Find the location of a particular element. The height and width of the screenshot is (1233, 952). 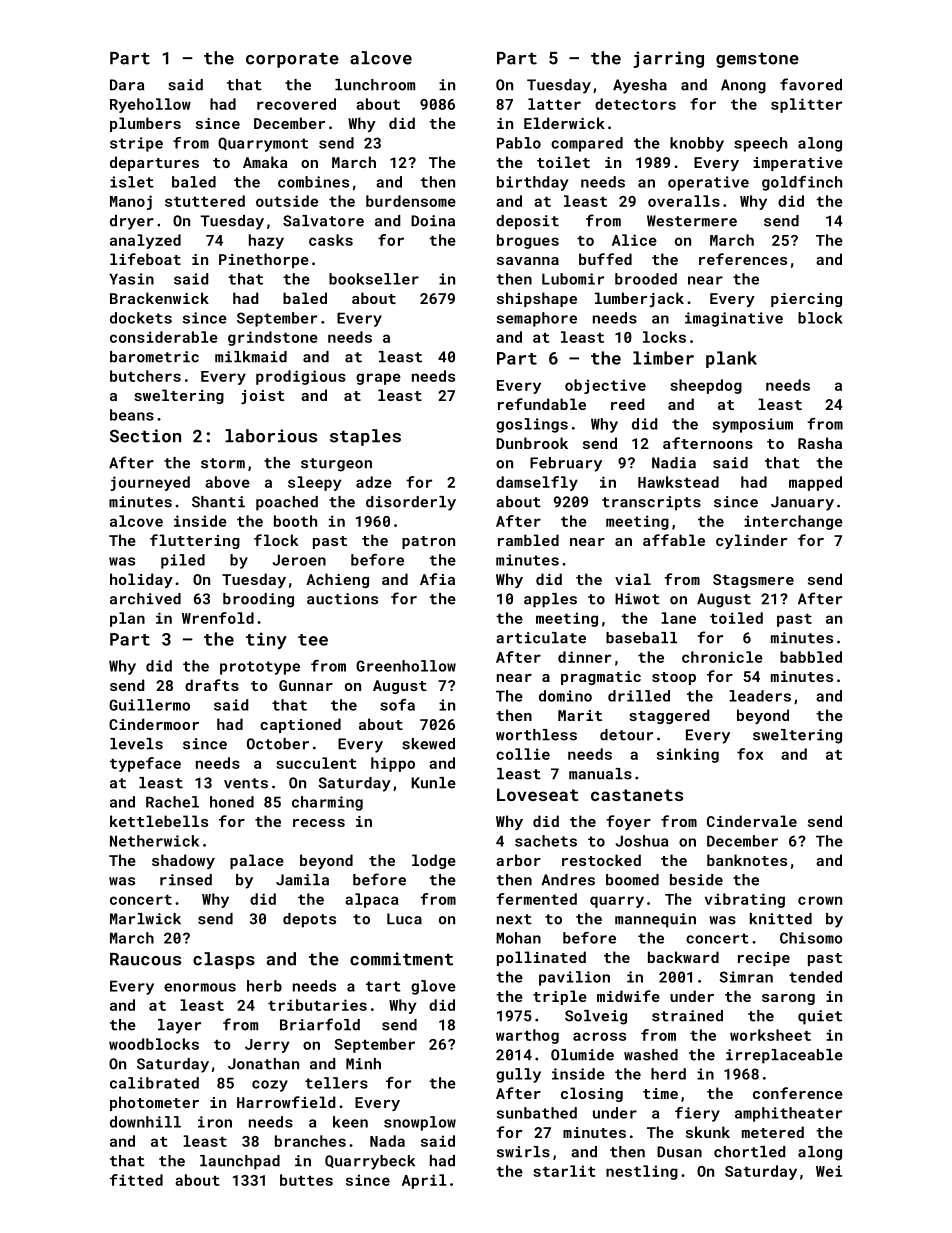

drafts is located at coordinates (212, 685).
